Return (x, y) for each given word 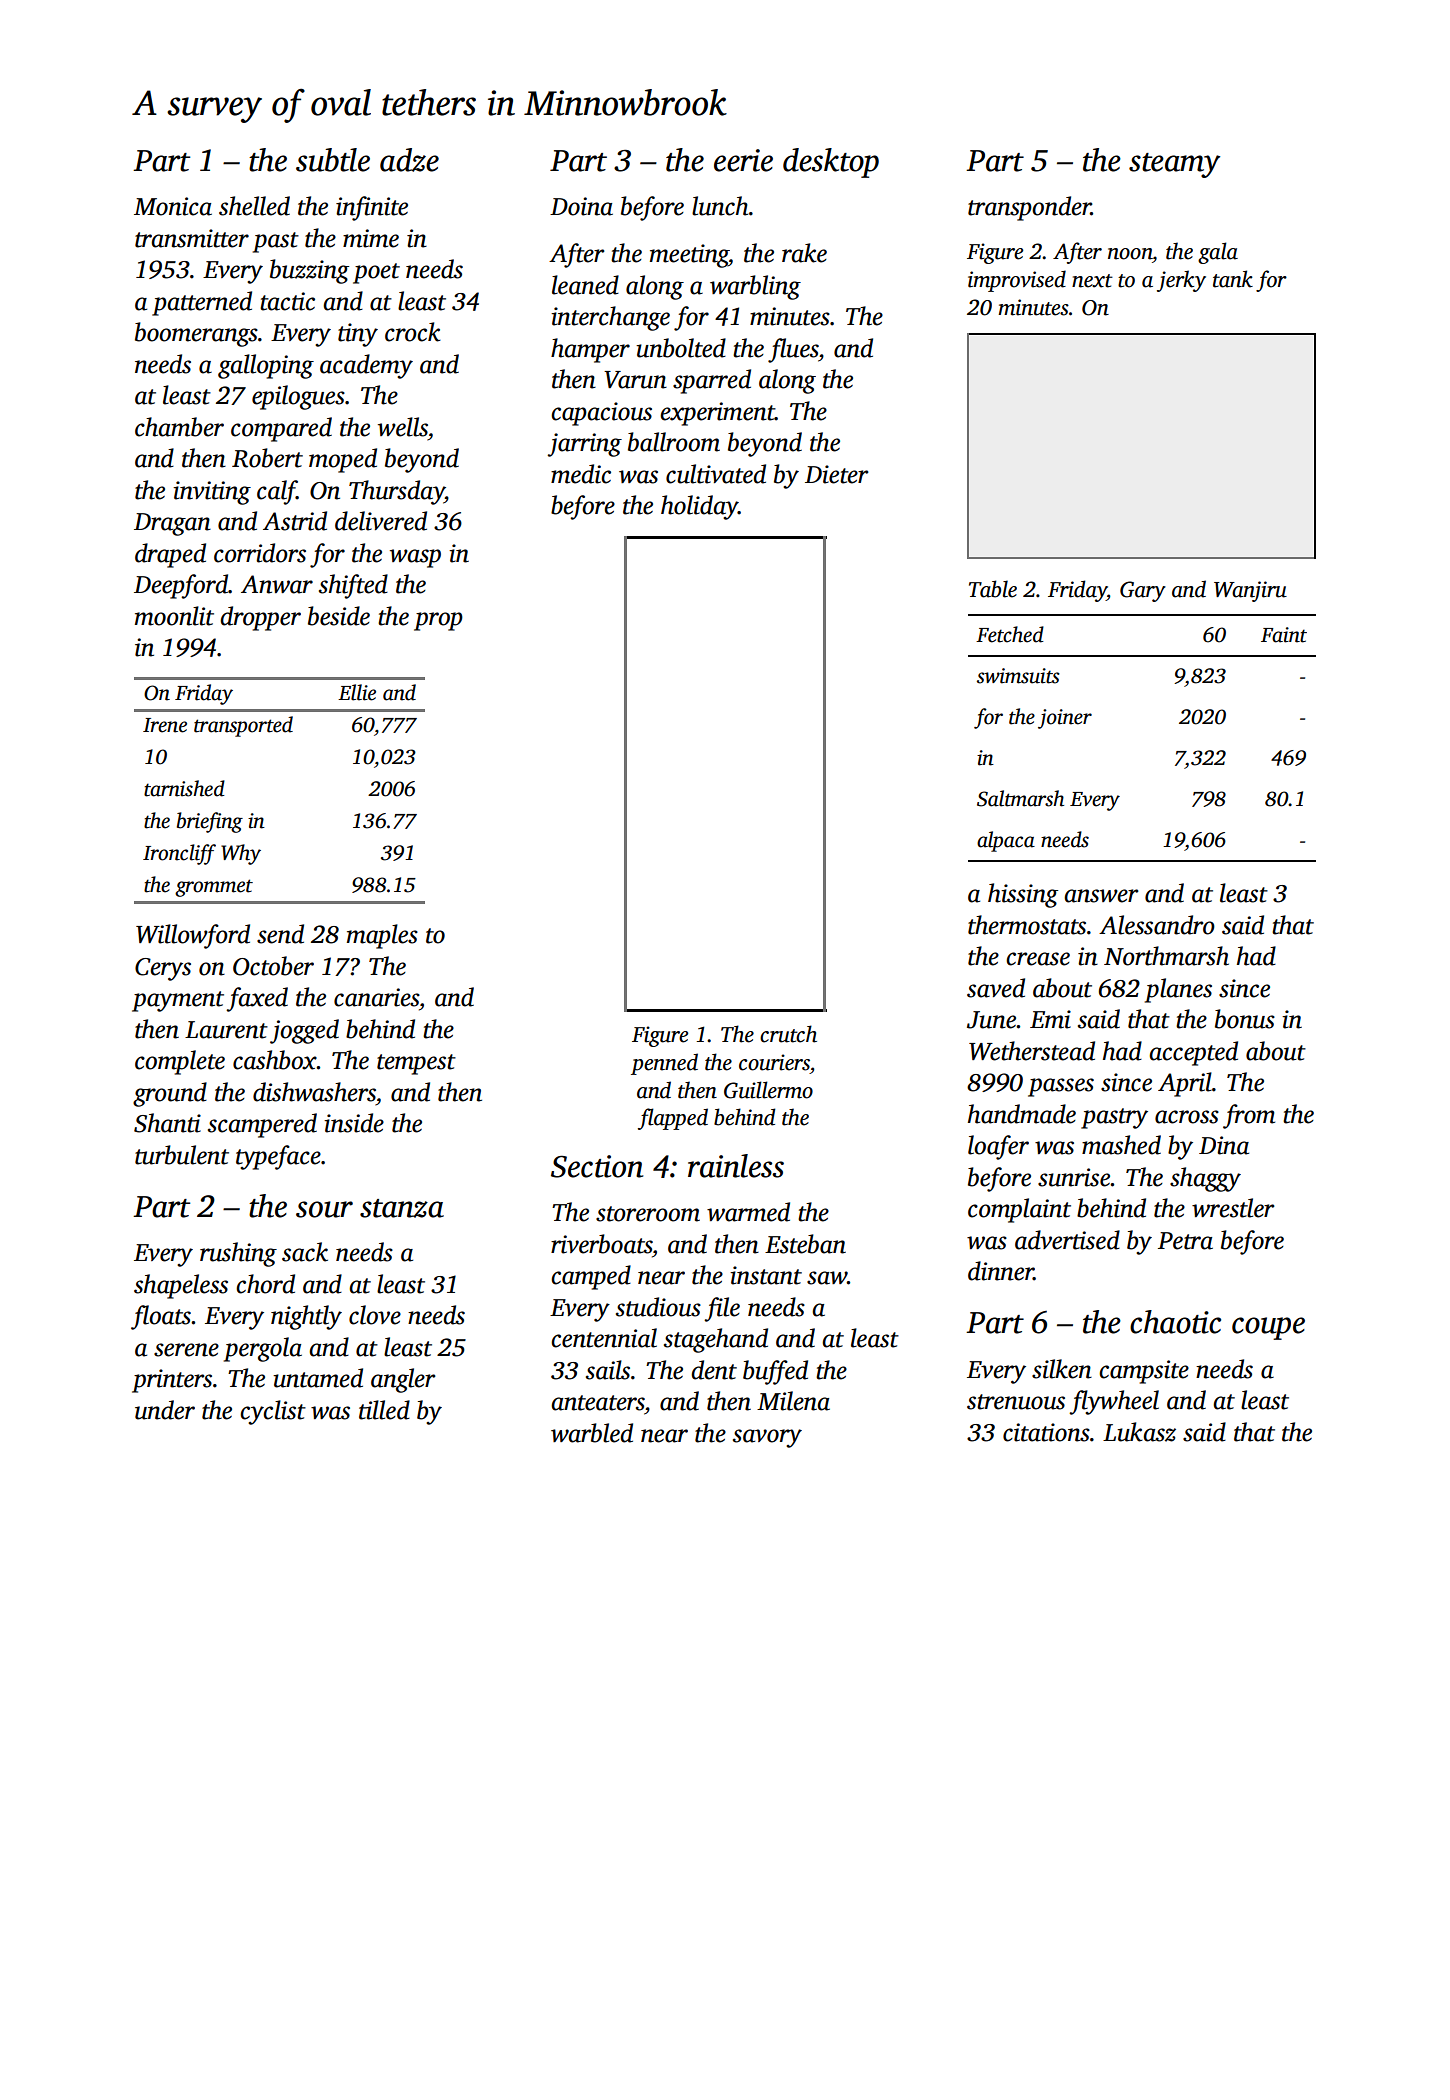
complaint (1019, 1210)
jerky (1181, 281)
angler (403, 1380)
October (273, 966)
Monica (173, 206)
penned (664, 1064)
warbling (755, 287)
